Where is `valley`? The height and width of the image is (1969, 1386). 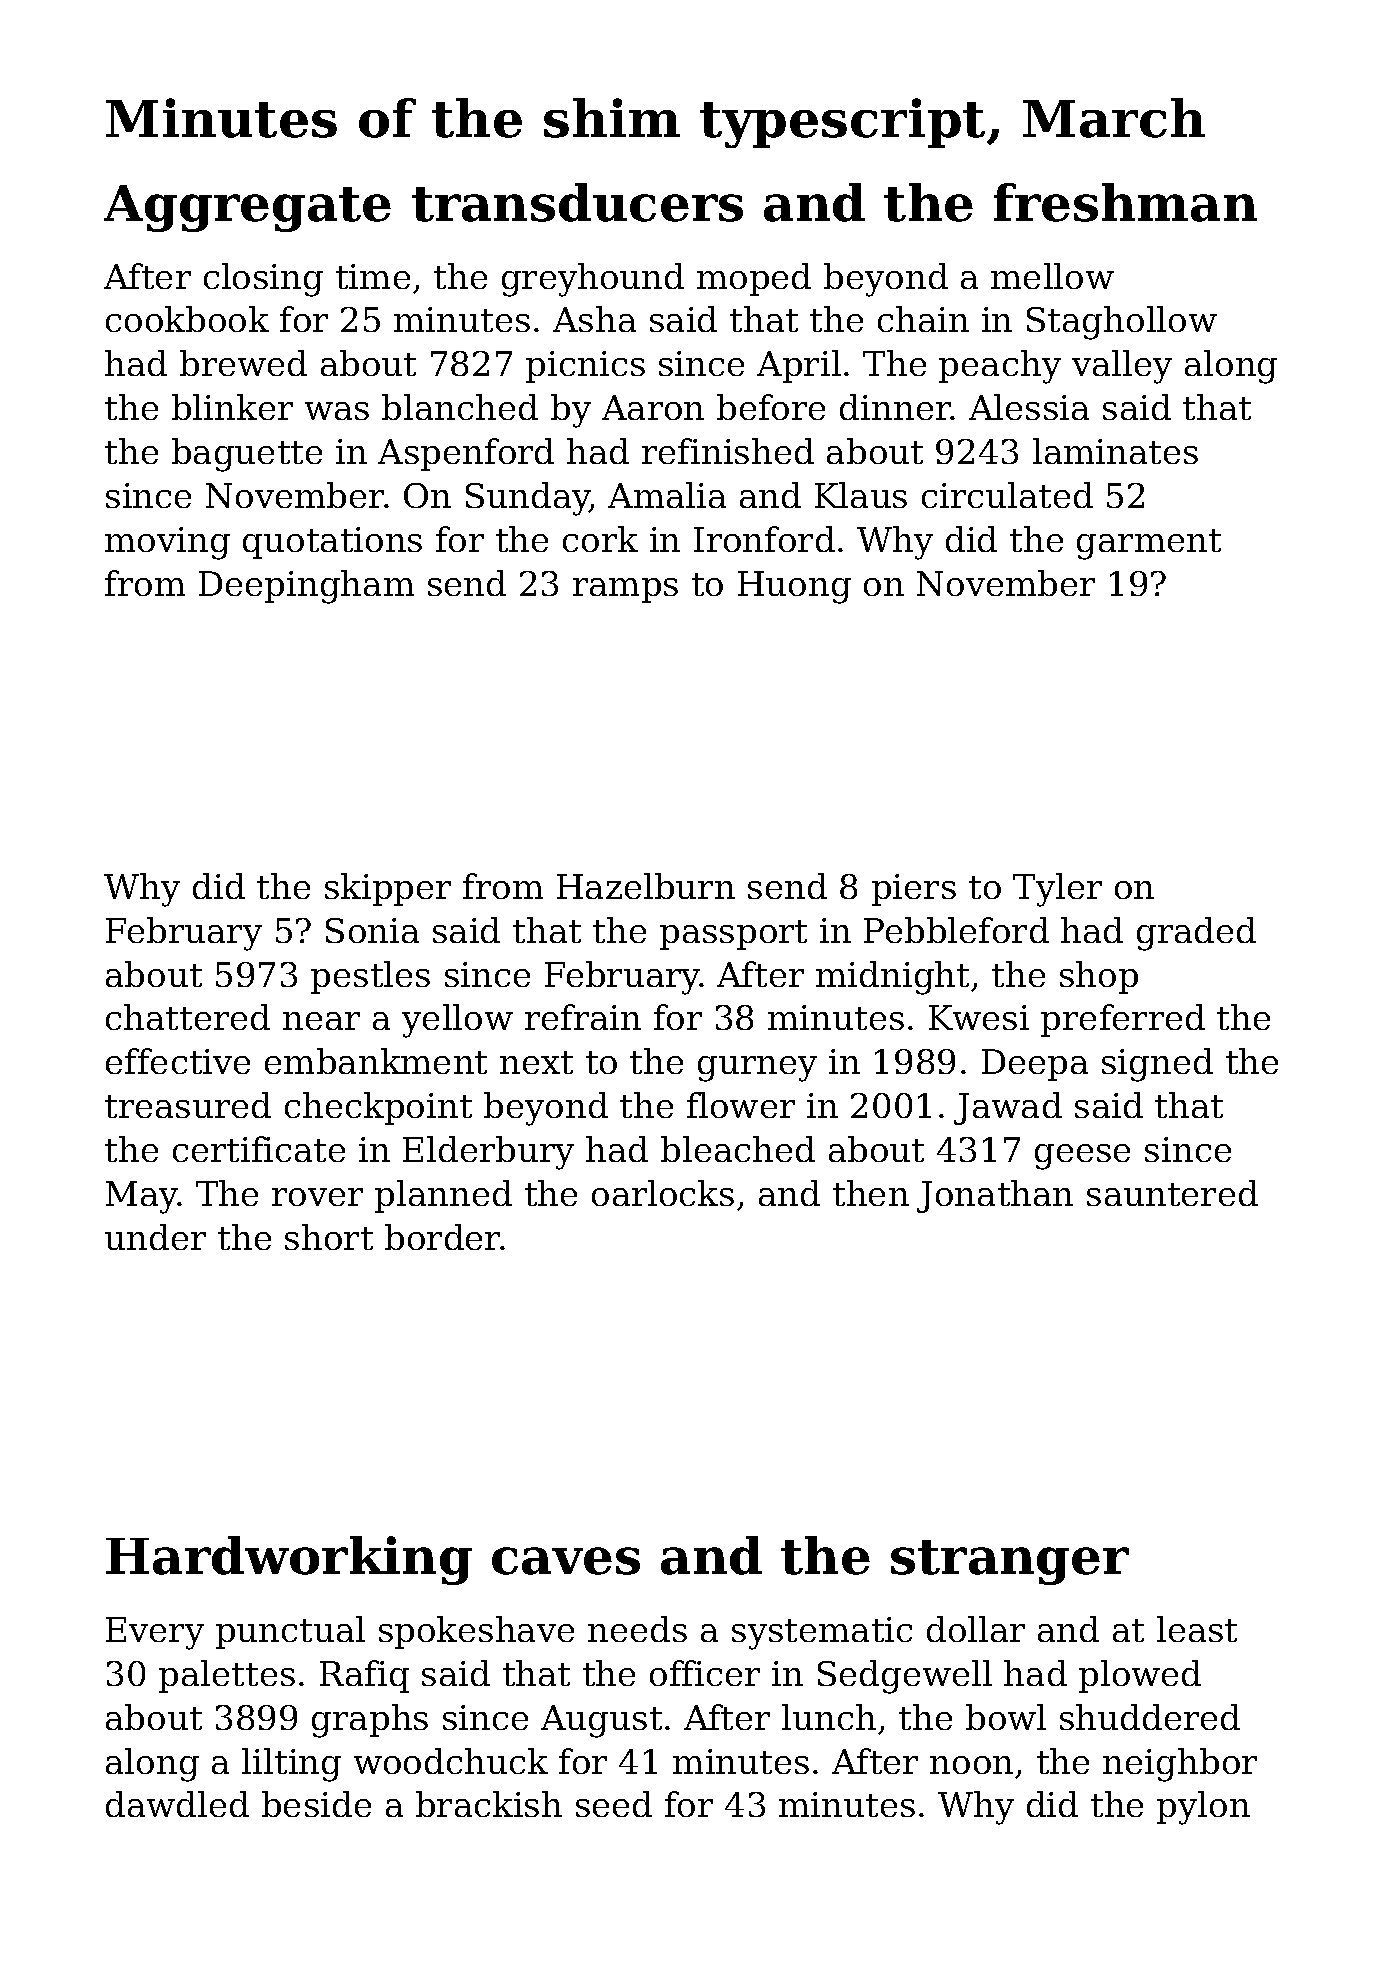 valley is located at coordinates (1122, 367).
